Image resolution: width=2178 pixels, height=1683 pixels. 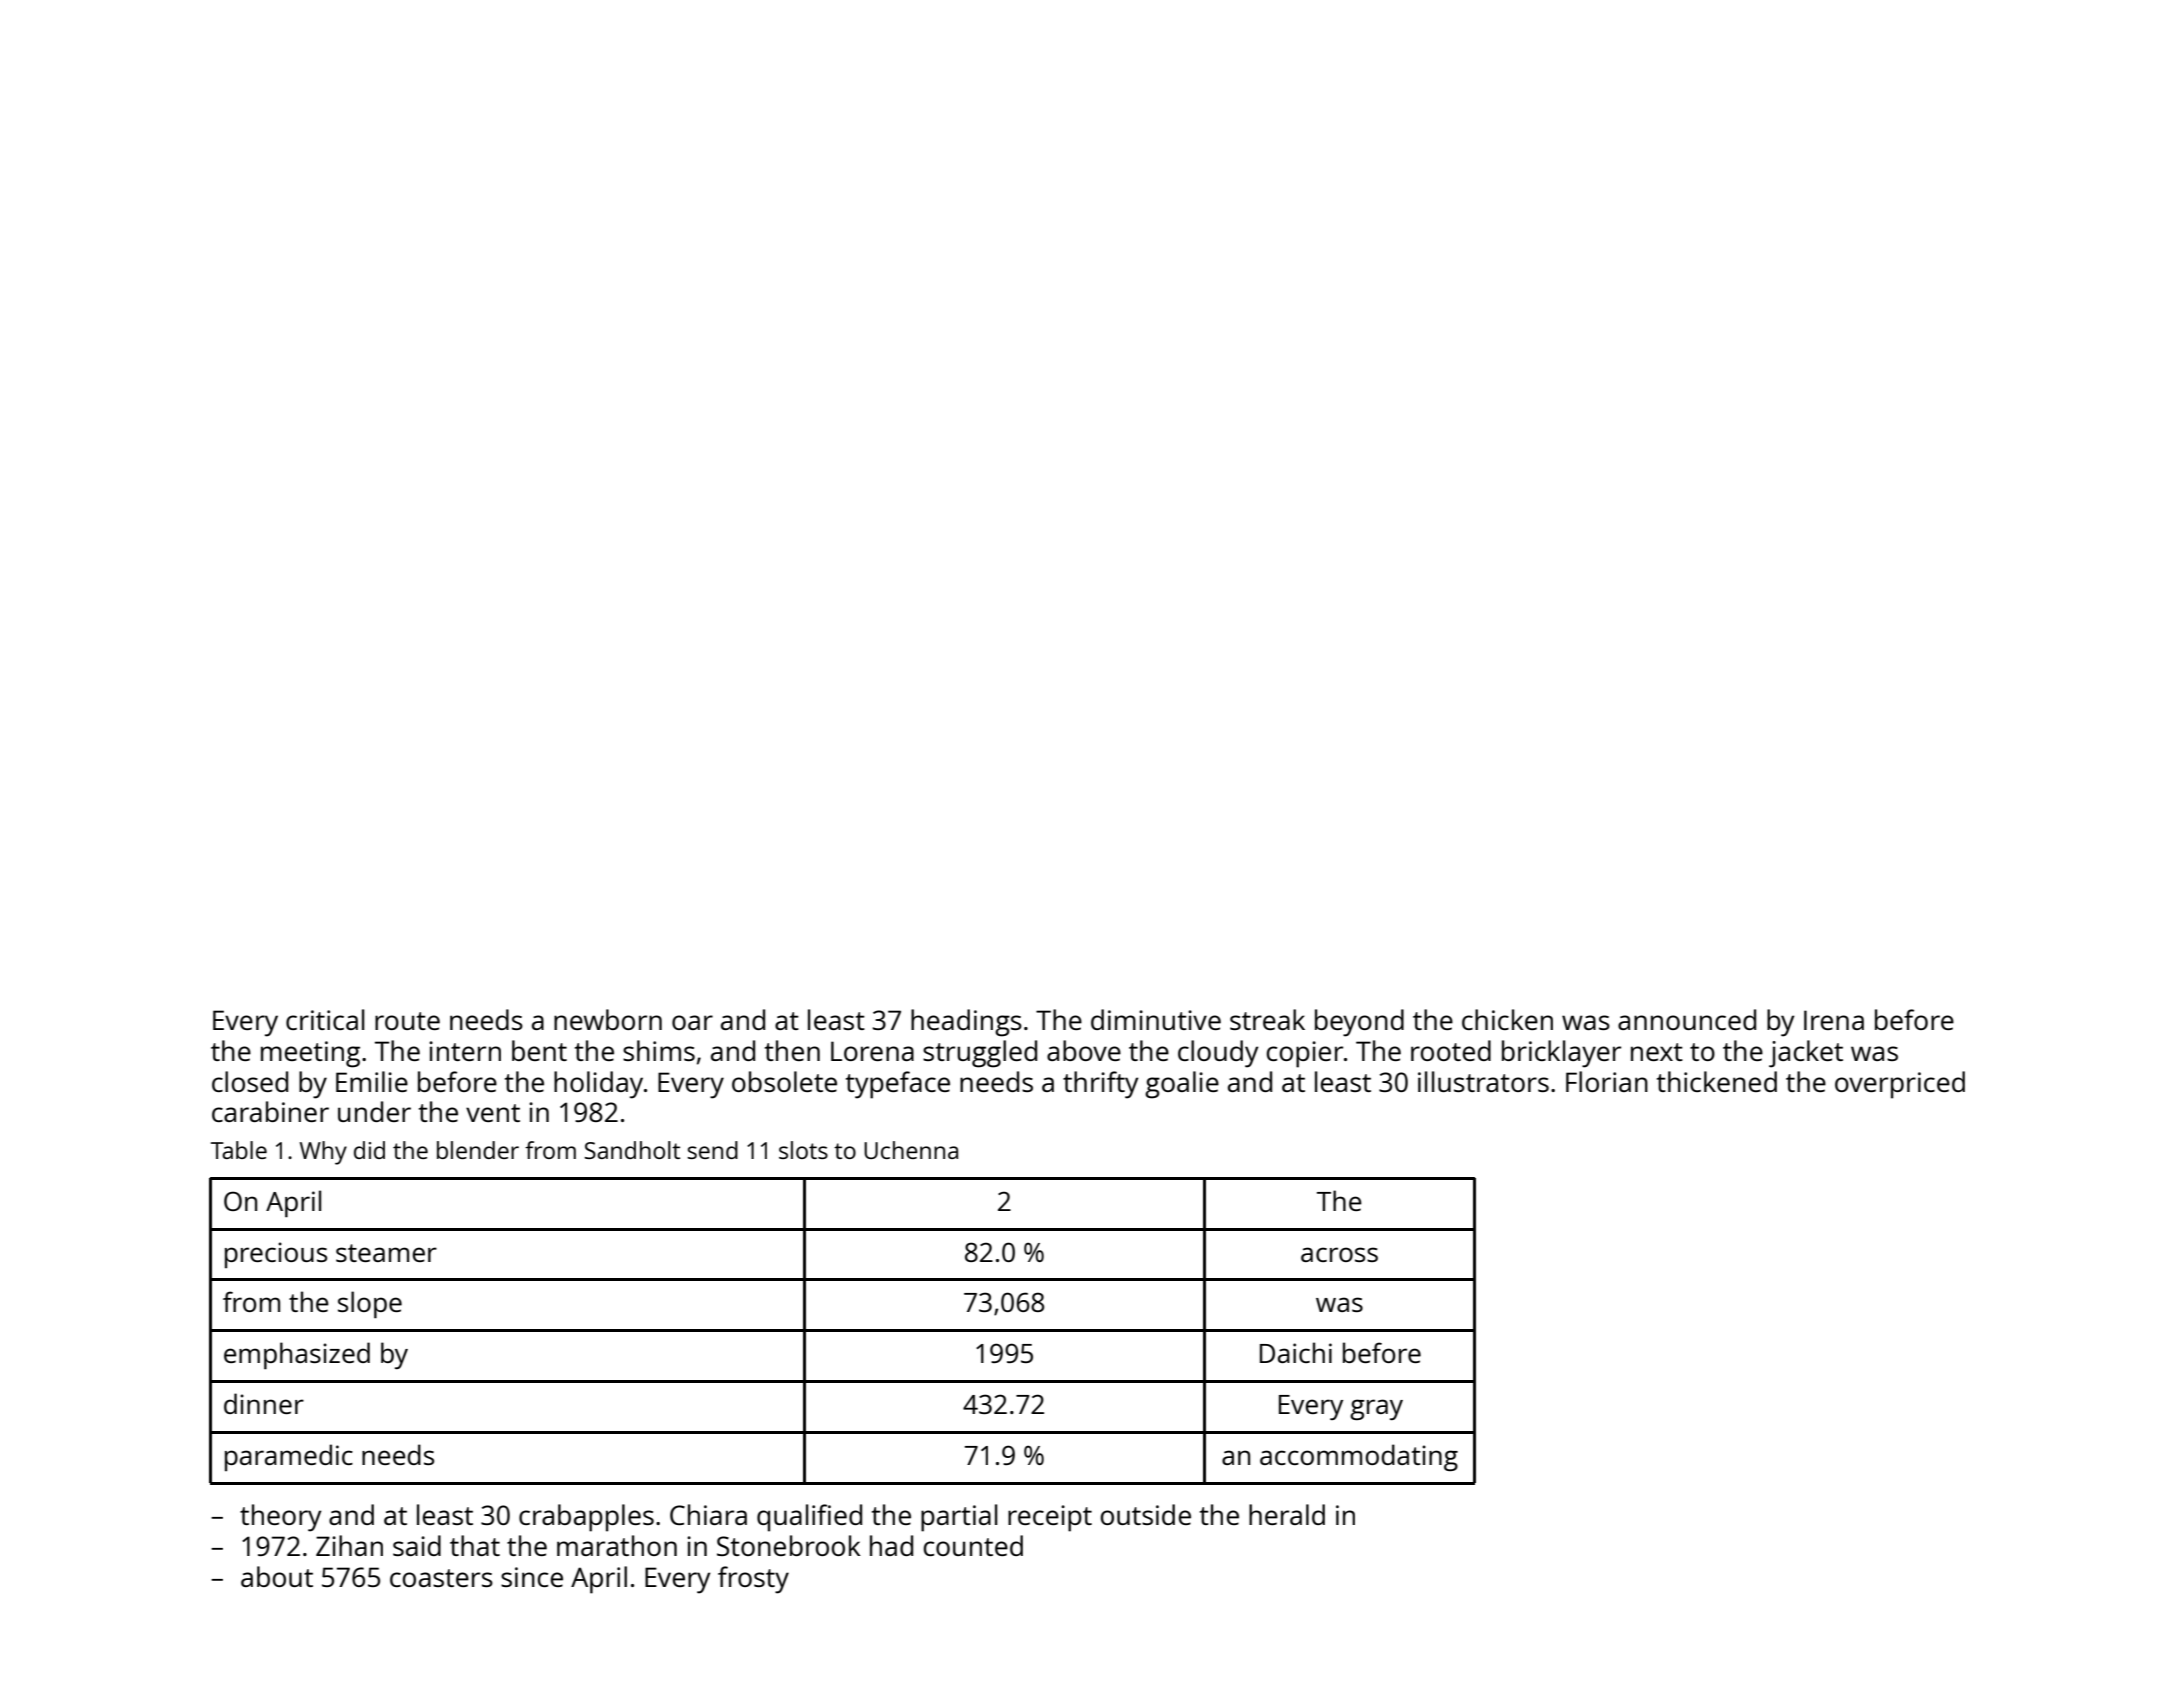 I want to click on slope, so click(x=370, y=1304).
